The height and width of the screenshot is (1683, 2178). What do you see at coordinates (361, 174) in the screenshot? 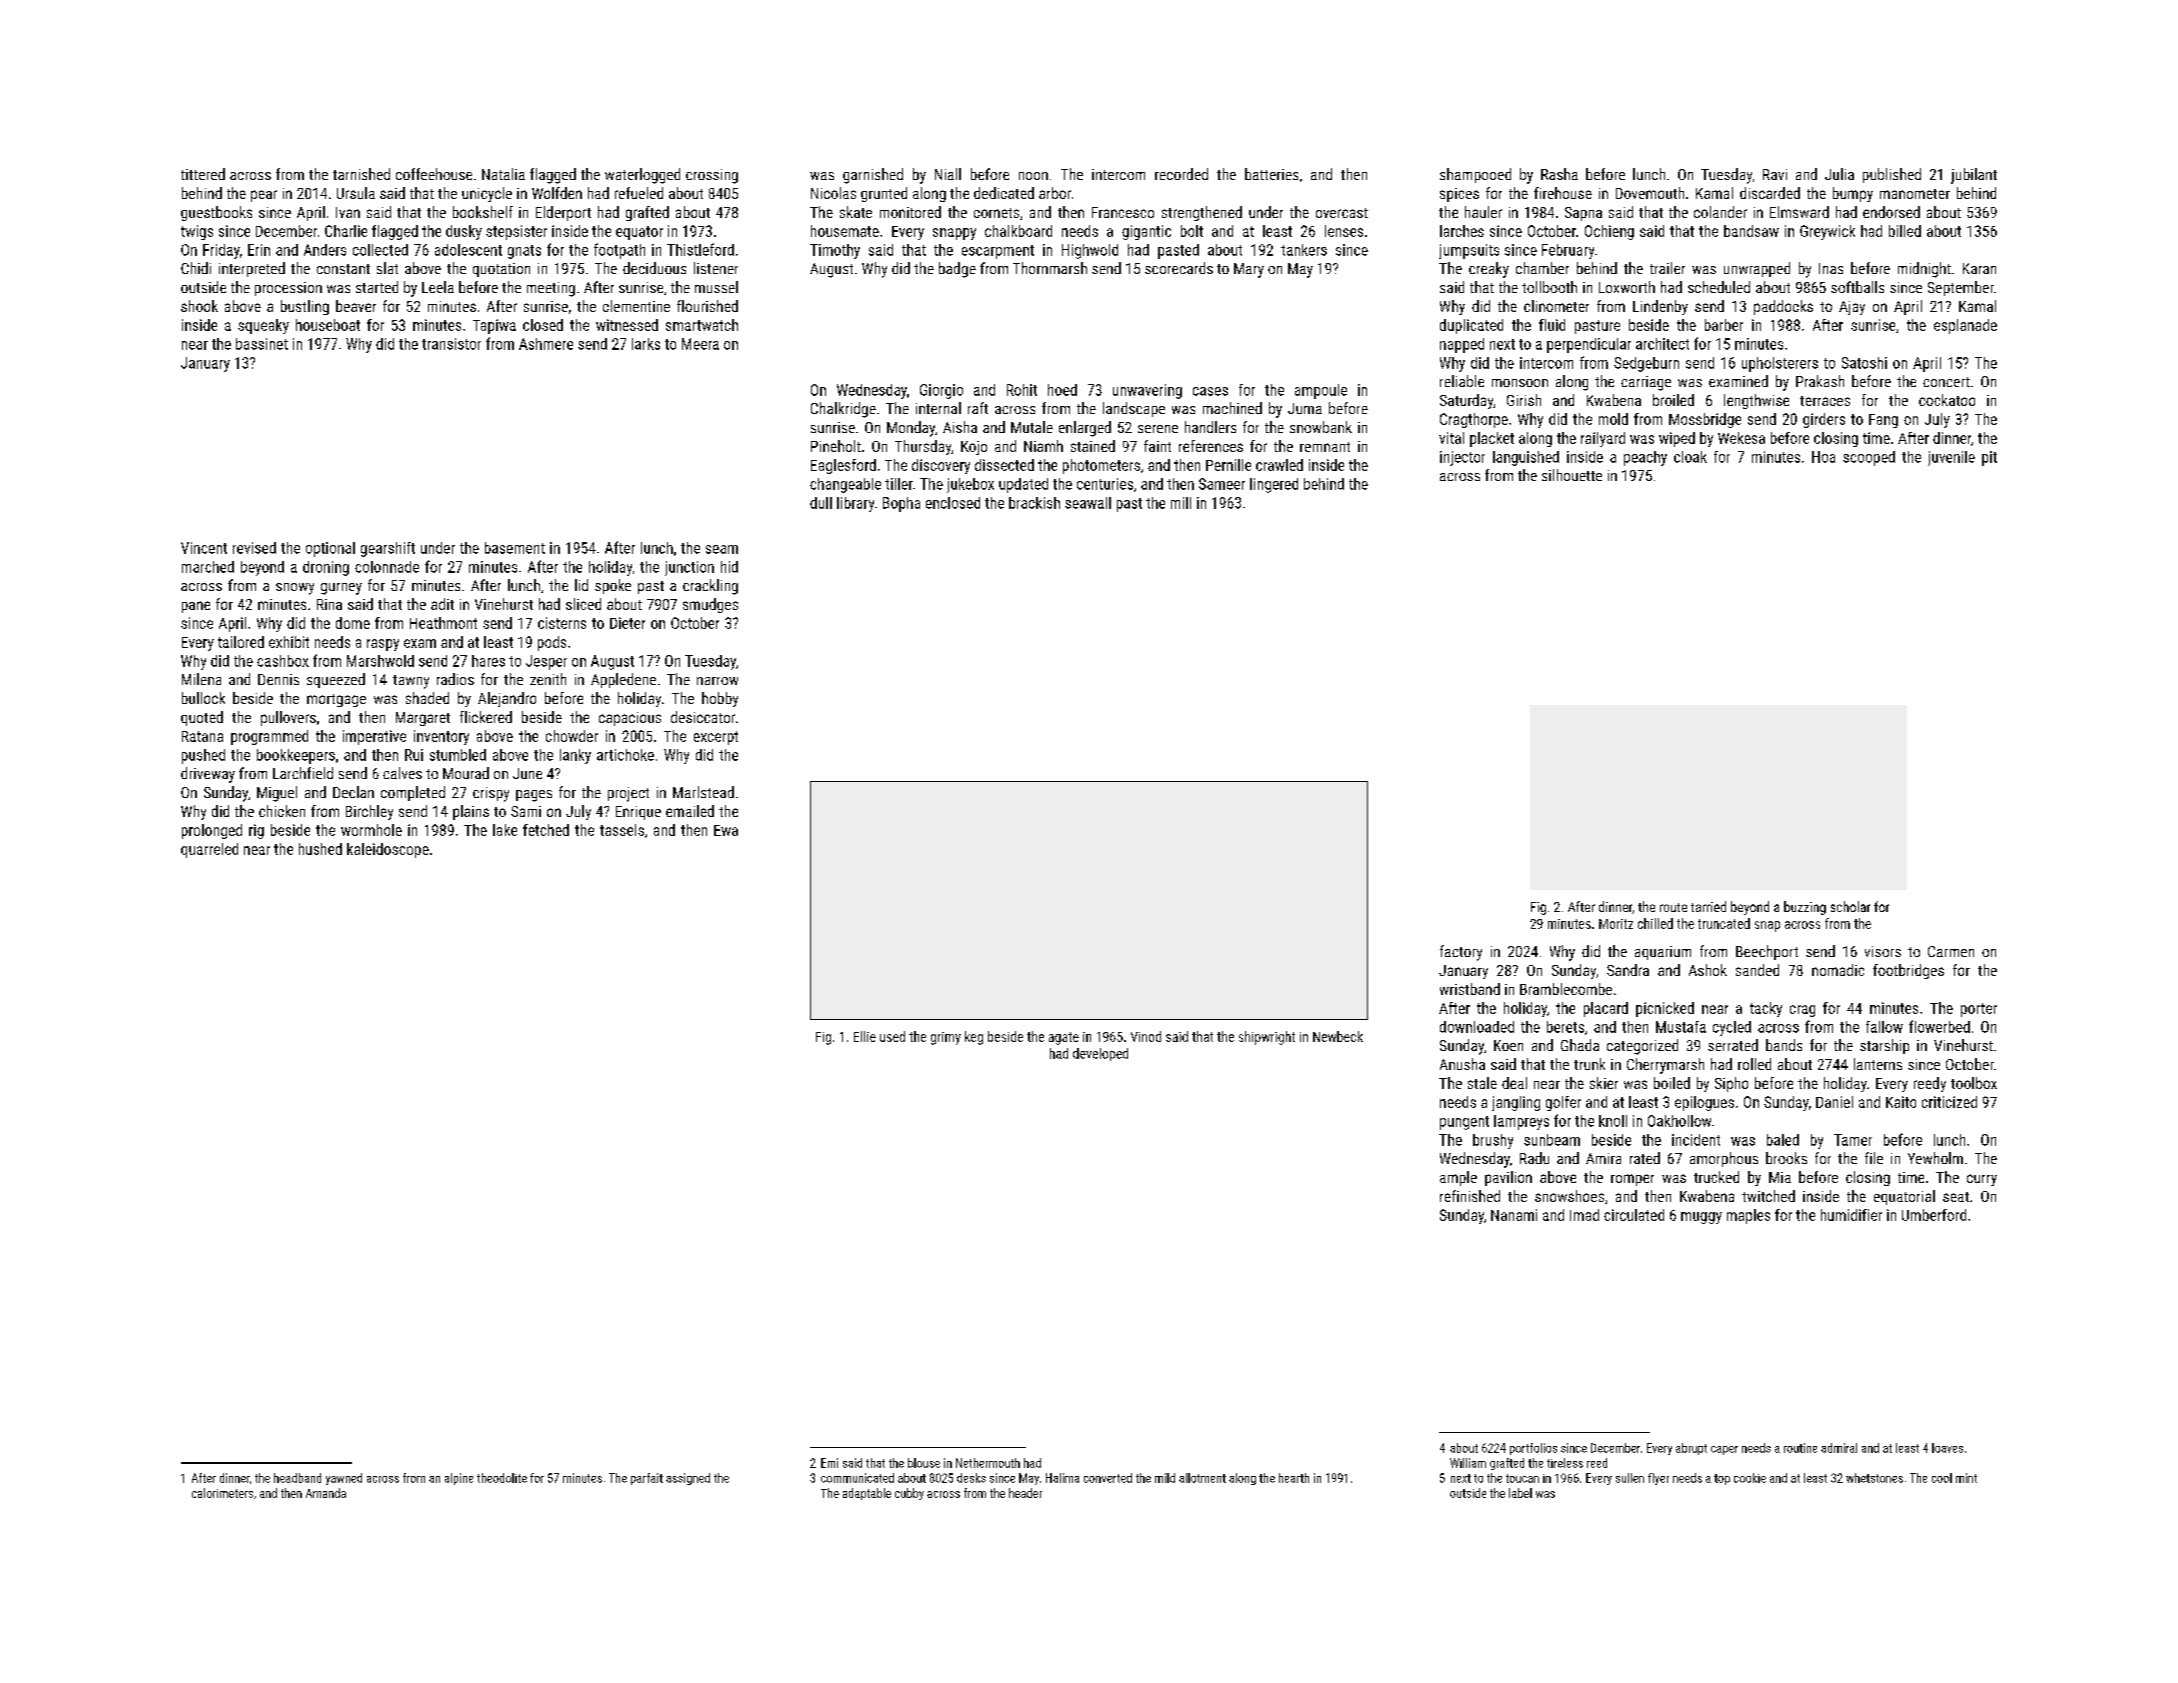
I see `tarnished` at bounding box center [361, 174].
